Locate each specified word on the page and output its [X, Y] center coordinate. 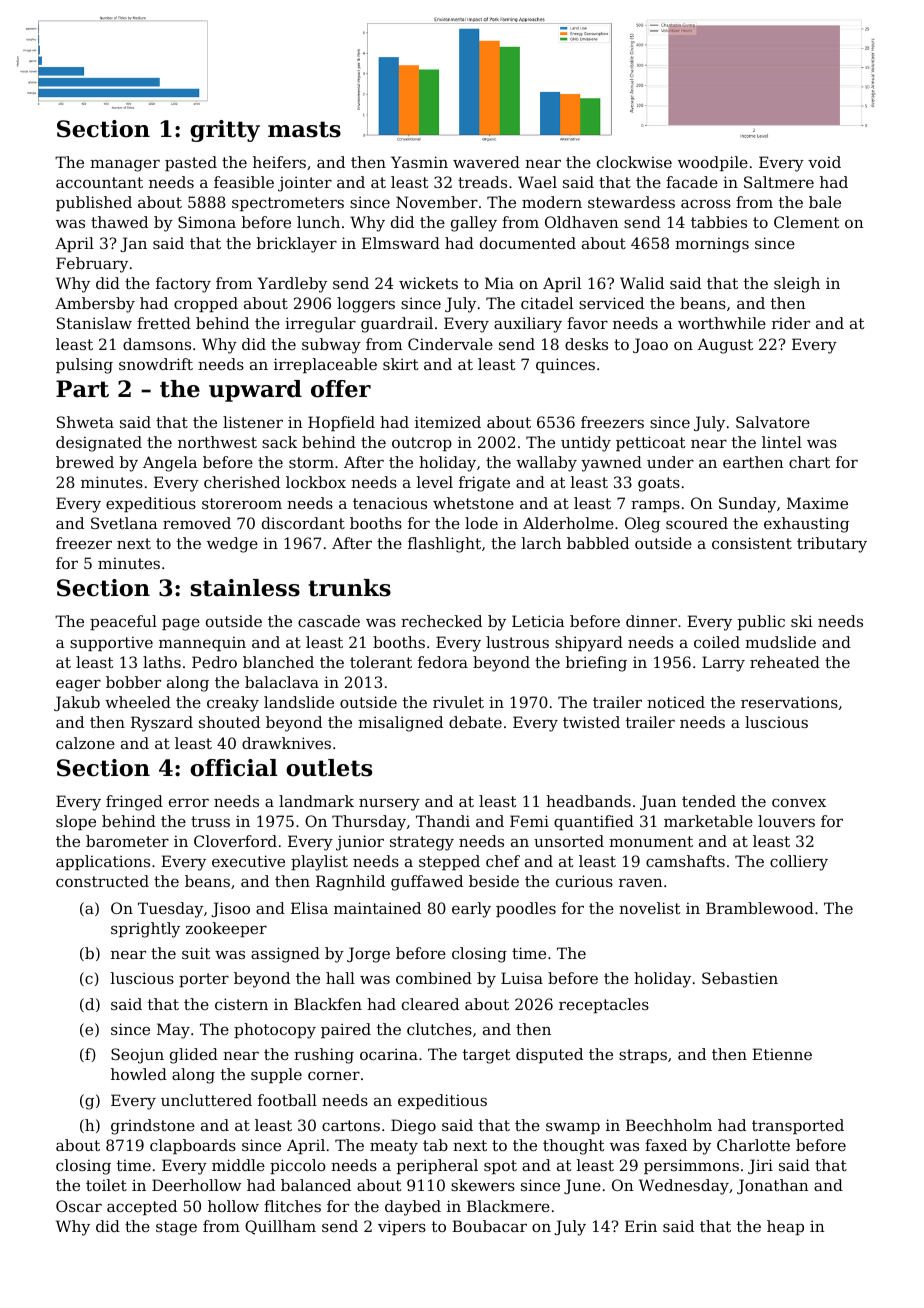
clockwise [634, 162]
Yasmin [419, 162]
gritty [225, 131]
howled [139, 1074]
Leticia [538, 621]
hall [340, 978]
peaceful [123, 622]
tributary [832, 545]
